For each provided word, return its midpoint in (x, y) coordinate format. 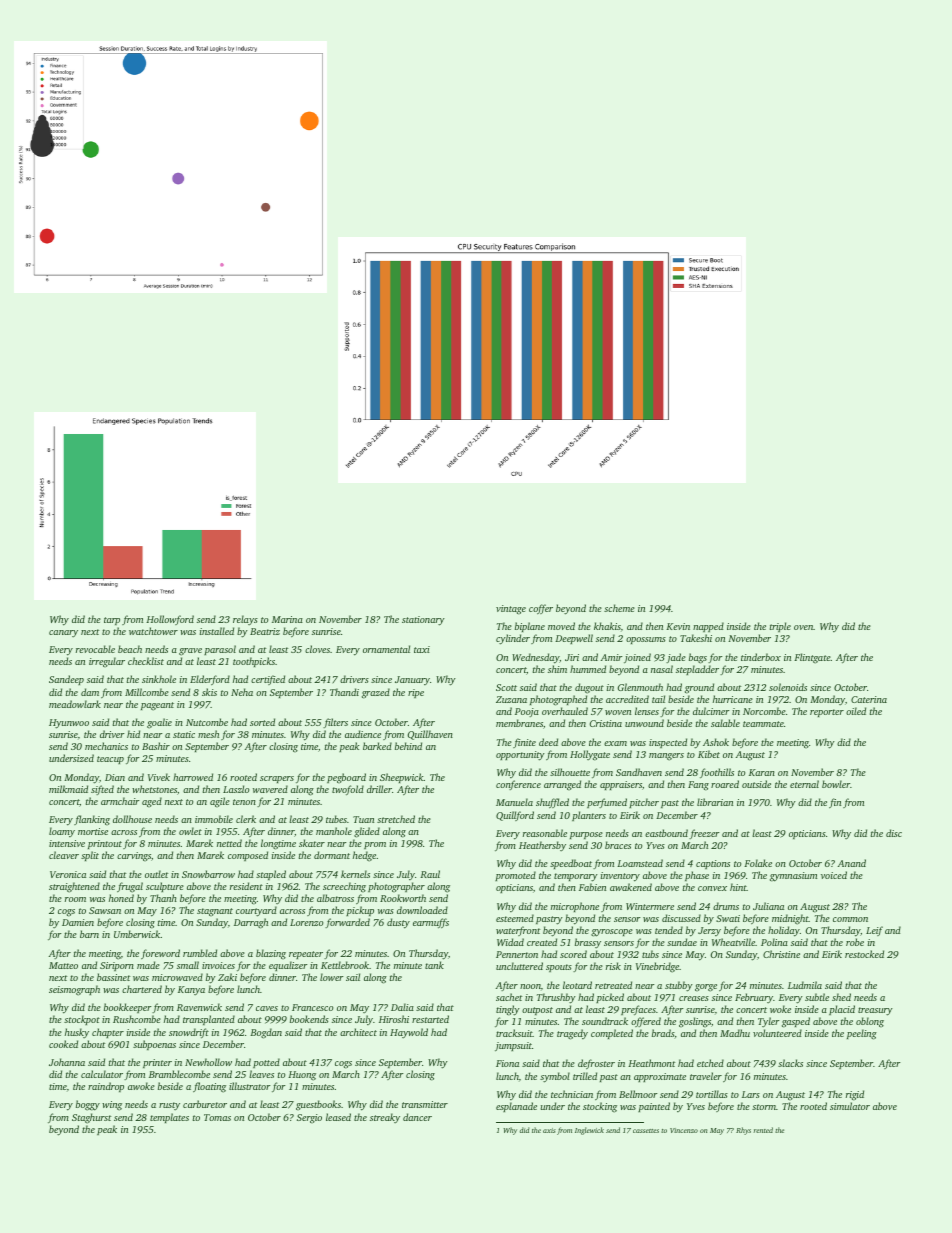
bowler (836, 784)
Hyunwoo (69, 724)
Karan (762, 772)
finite (524, 743)
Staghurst (91, 1118)
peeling (862, 1034)
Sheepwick (402, 778)
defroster (596, 1064)
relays (245, 620)
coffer (541, 609)
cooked (63, 1044)
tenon (244, 802)
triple (780, 627)
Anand (852, 863)
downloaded (422, 910)
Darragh (251, 923)
